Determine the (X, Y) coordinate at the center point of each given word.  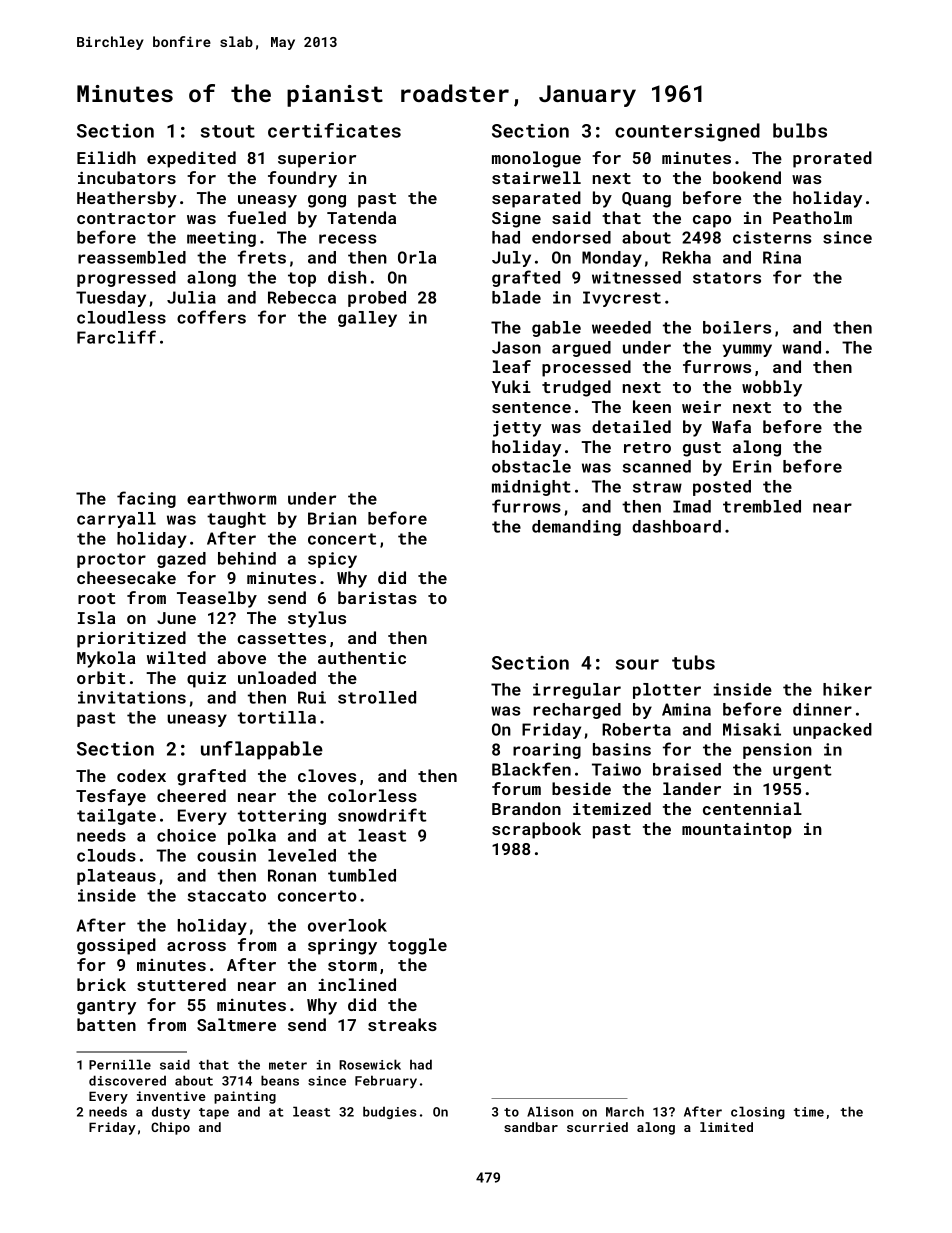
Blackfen (531, 769)
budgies (390, 1112)
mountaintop (737, 830)
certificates (334, 130)
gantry (106, 1007)
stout (228, 131)
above (241, 657)
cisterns (772, 237)
